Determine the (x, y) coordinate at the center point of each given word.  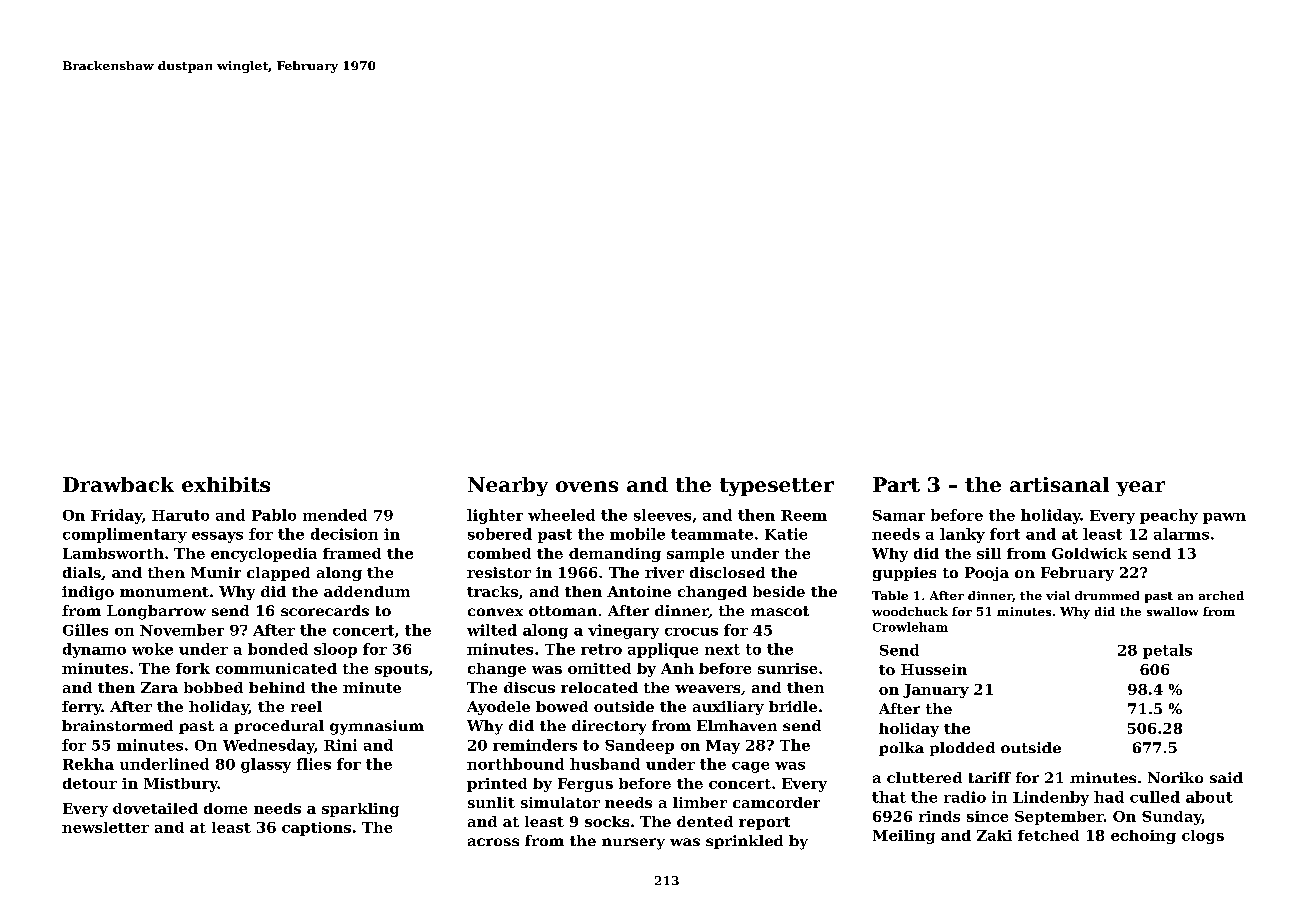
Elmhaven (737, 725)
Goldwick (1089, 553)
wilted (492, 630)
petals (1167, 651)
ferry (82, 708)
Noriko (1175, 777)
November (182, 630)
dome (225, 808)
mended (335, 515)
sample (695, 555)
